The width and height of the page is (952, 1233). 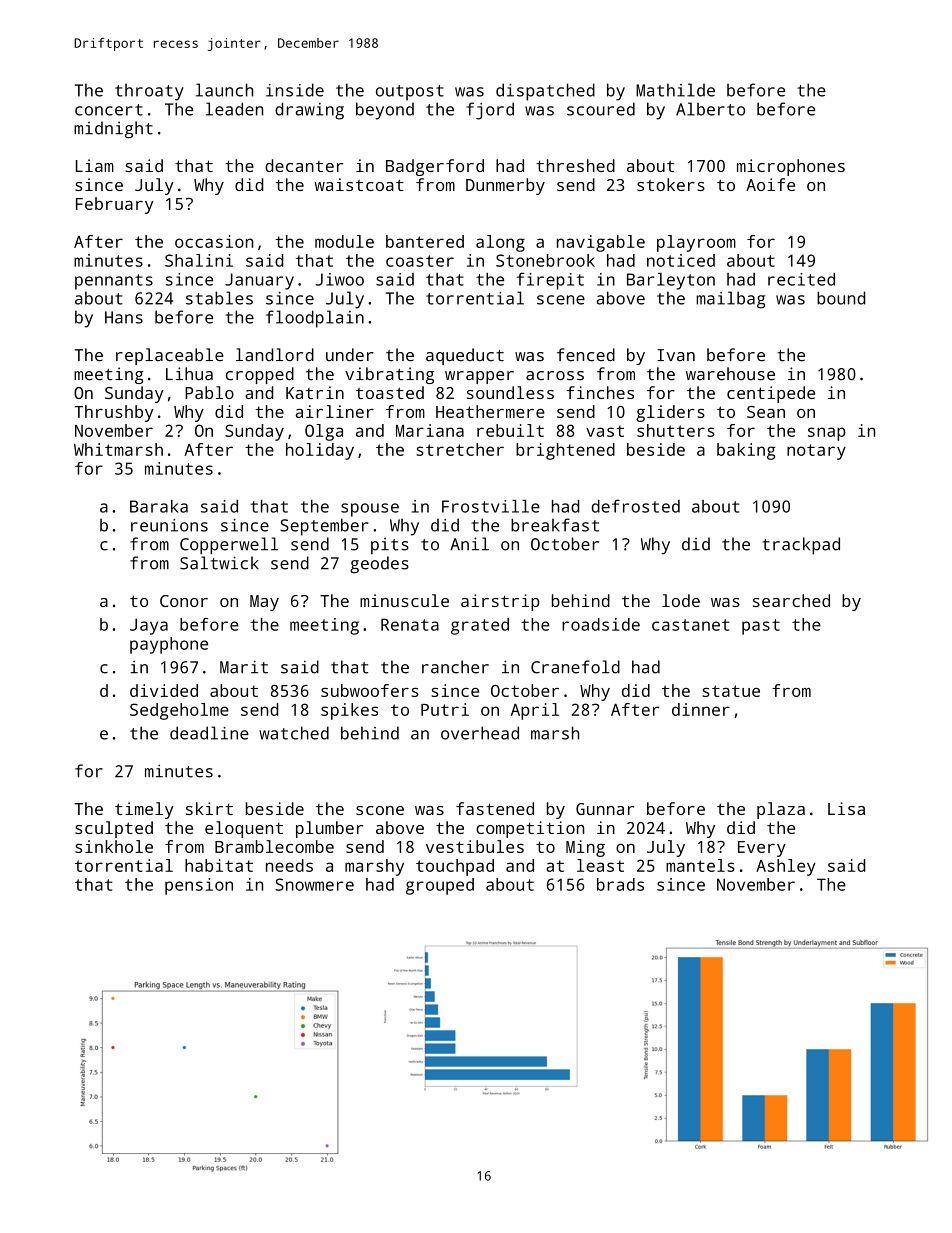 What do you see at coordinates (605, 809) in the page?
I see `Gunnar` at bounding box center [605, 809].
